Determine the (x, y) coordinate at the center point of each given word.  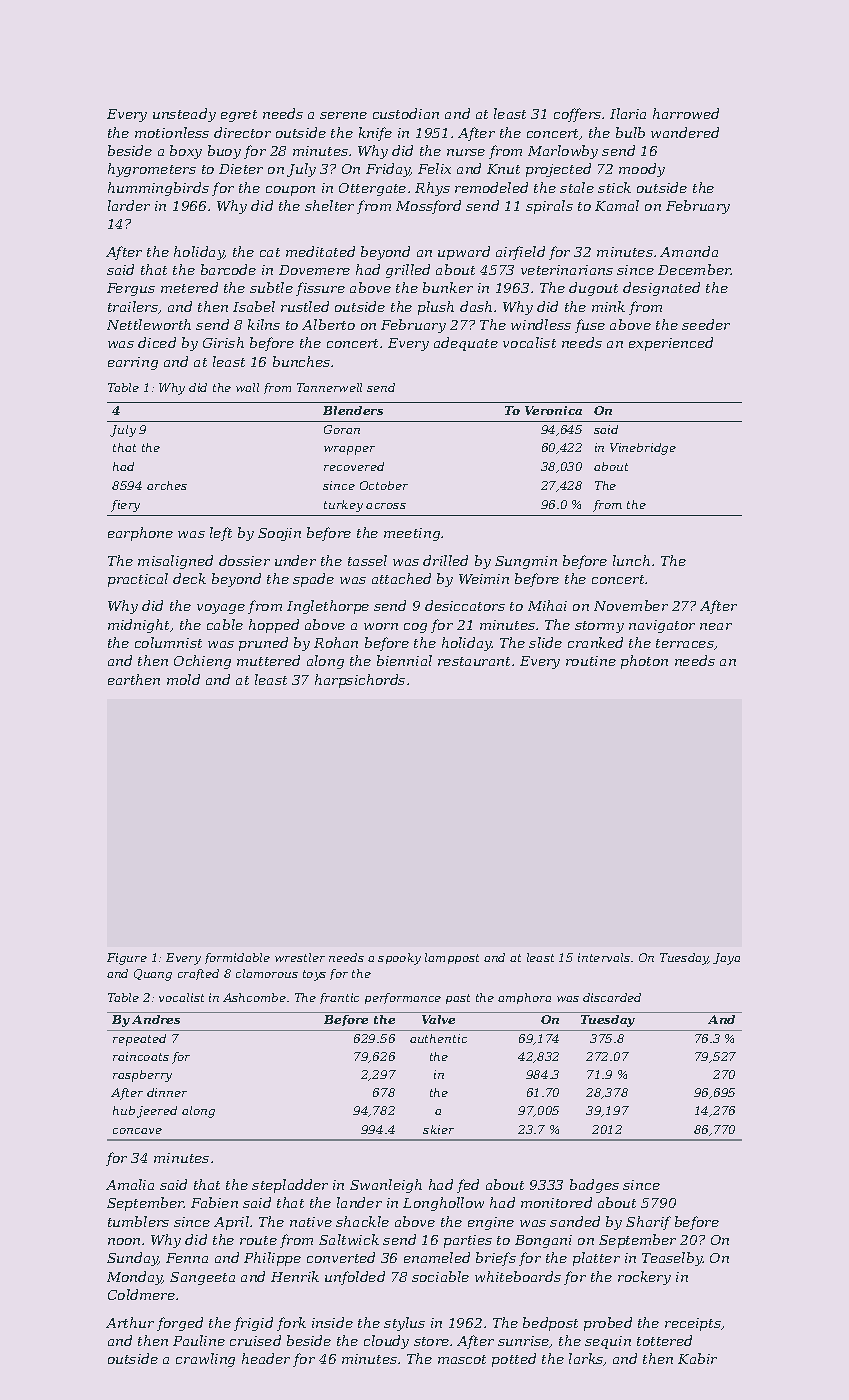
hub (124, 1110)
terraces (685, 643)
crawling (205, 1360)
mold (183, 679)
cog (415, 628)
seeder (706, 324)
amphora (524, 998)
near (716, 626)
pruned (263, 644)
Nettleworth (149, 324)
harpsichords (360, 681)
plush (436, 308)
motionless (172, 132)
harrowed (686, 113)
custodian (406, 113)
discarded (612, 997)
